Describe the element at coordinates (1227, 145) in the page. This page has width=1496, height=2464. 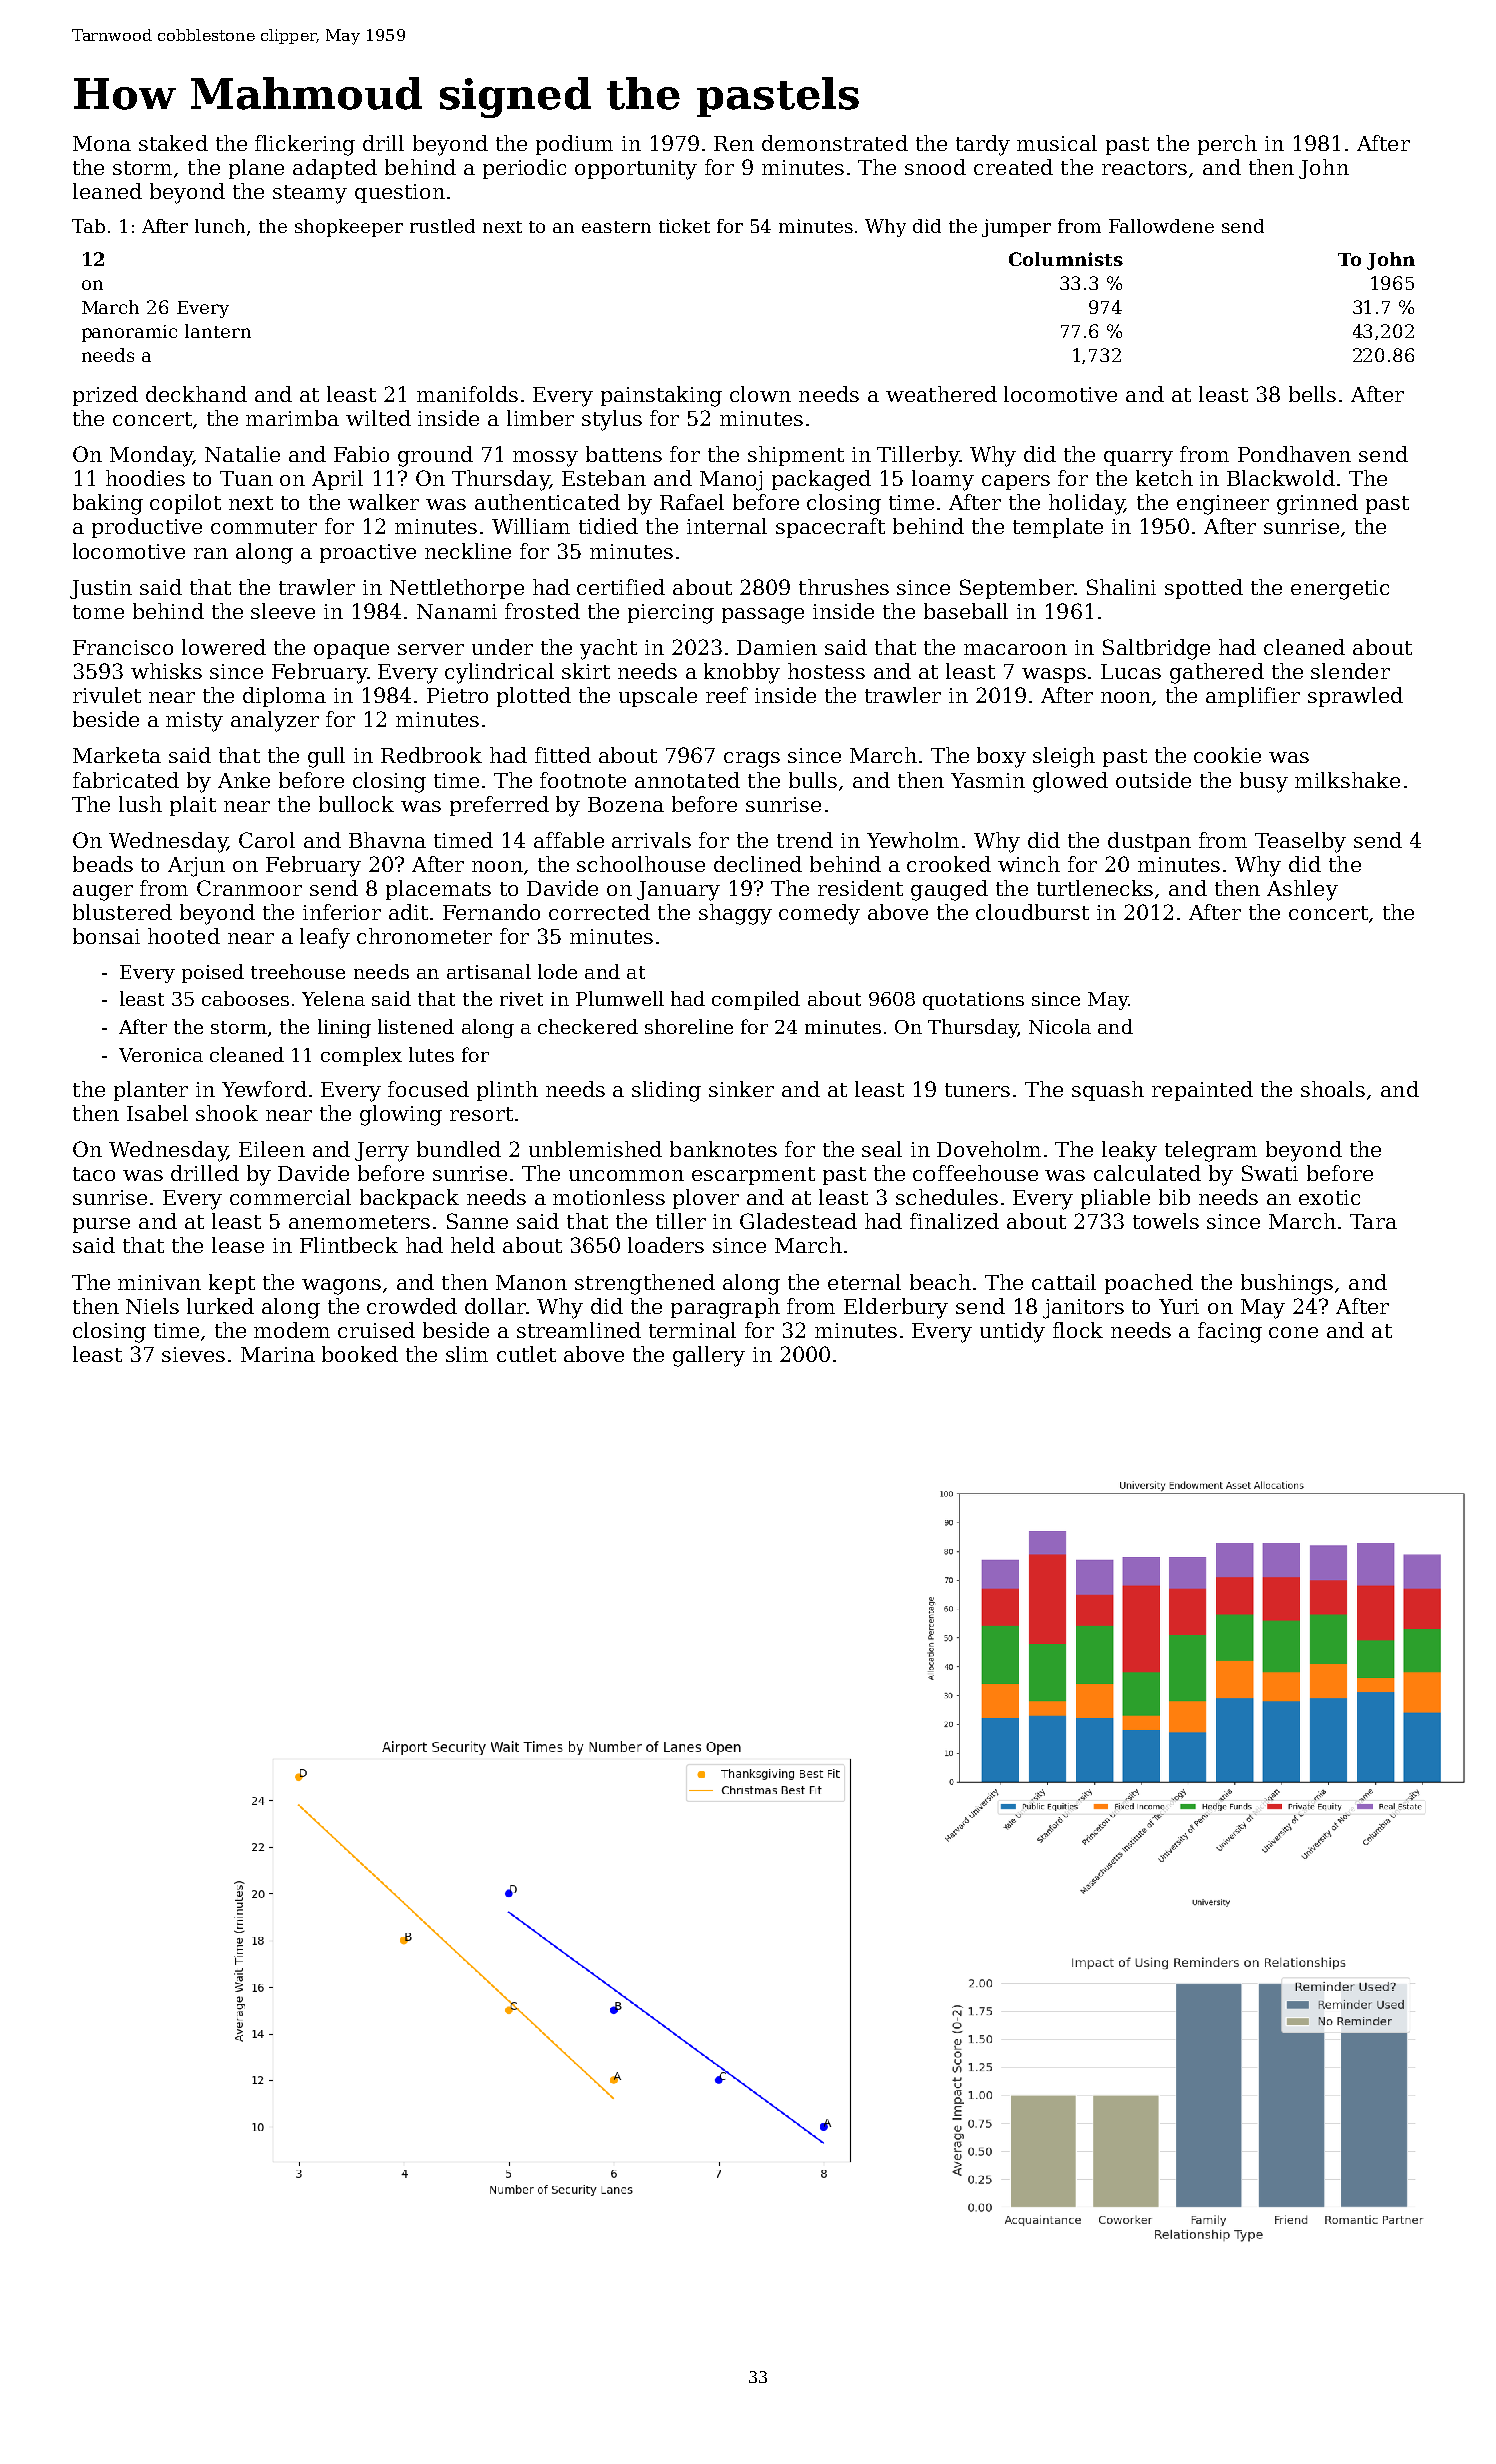
I see `perch` at that location.
